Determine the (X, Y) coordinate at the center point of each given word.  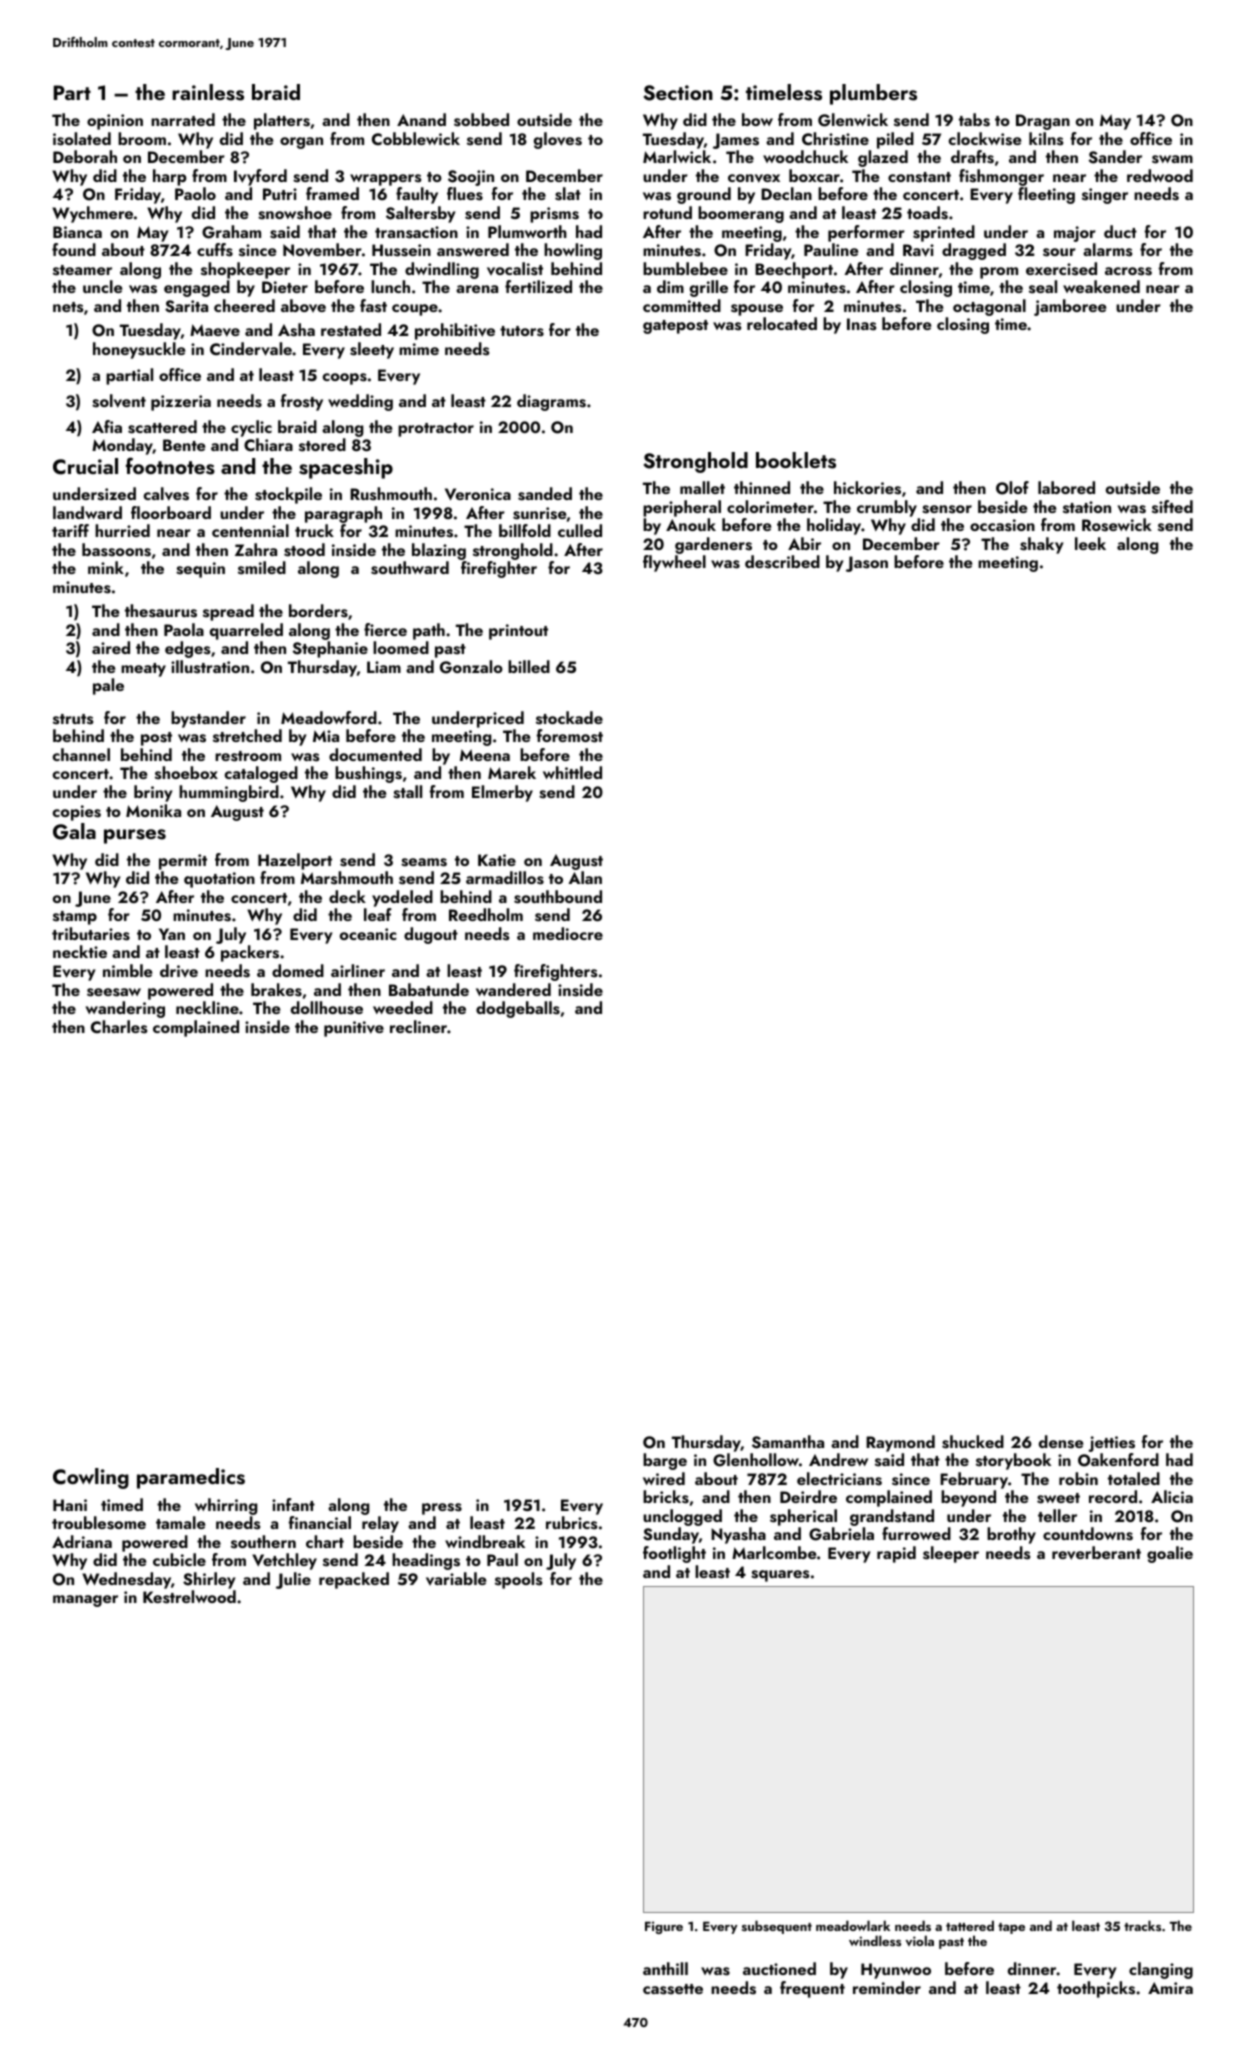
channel (81, 754)
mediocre (568, 933)
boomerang (741, 214)
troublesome (99, 1523)
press (442, 1509)
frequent (812, 1989)
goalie (1170, 1554)
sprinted (944, 233)
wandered (513, 989)
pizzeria (181, 403)
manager (85, 1601)
